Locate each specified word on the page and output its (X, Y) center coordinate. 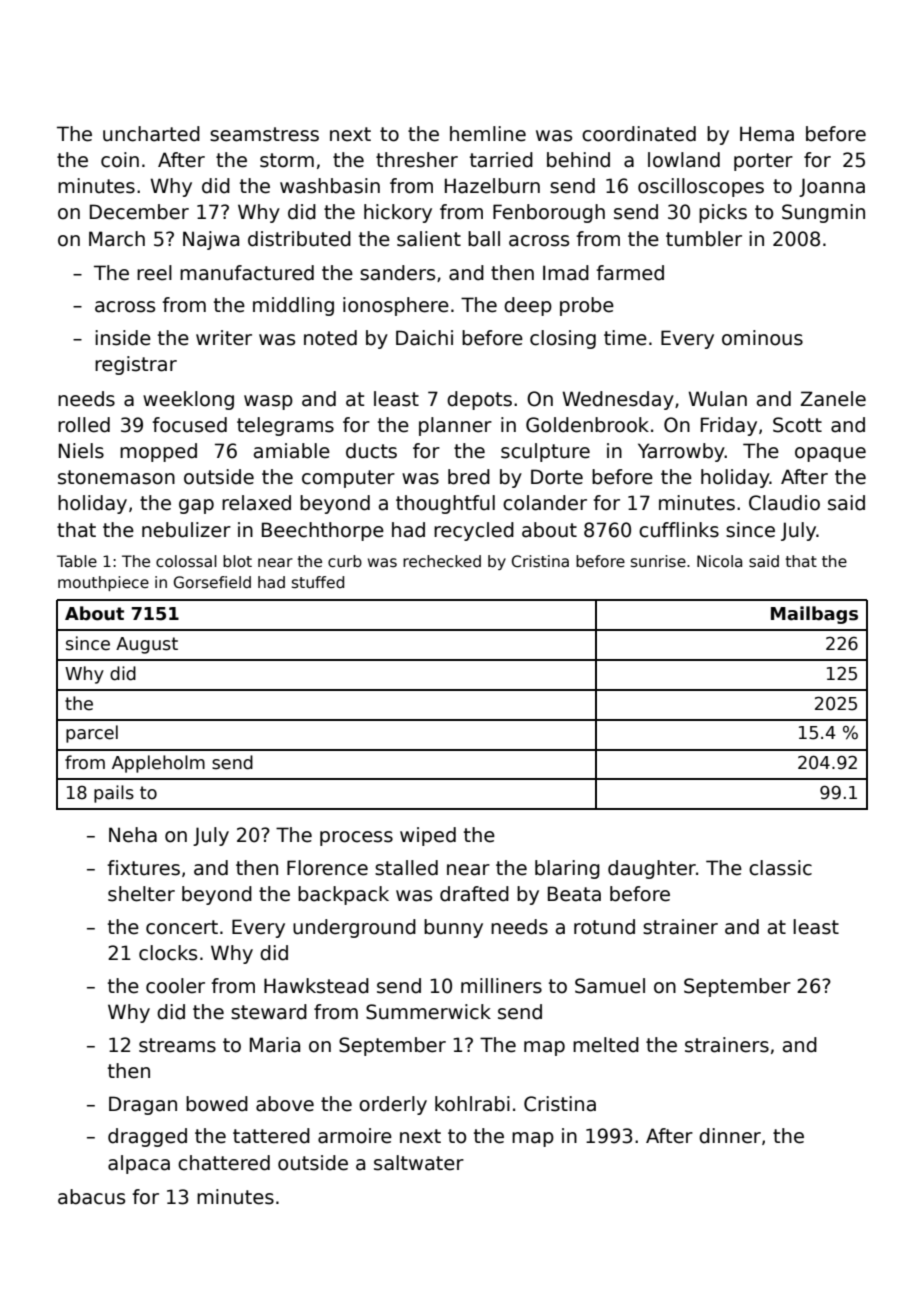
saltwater (419, 1163)
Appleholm (158, 764)
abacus (91, 1197)
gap (196, 506)
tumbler (704, 239)
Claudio (784, 503)
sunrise (658, 561)
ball (484, 239)
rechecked (442, 561)
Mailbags (814, 615)
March (117, 239)
